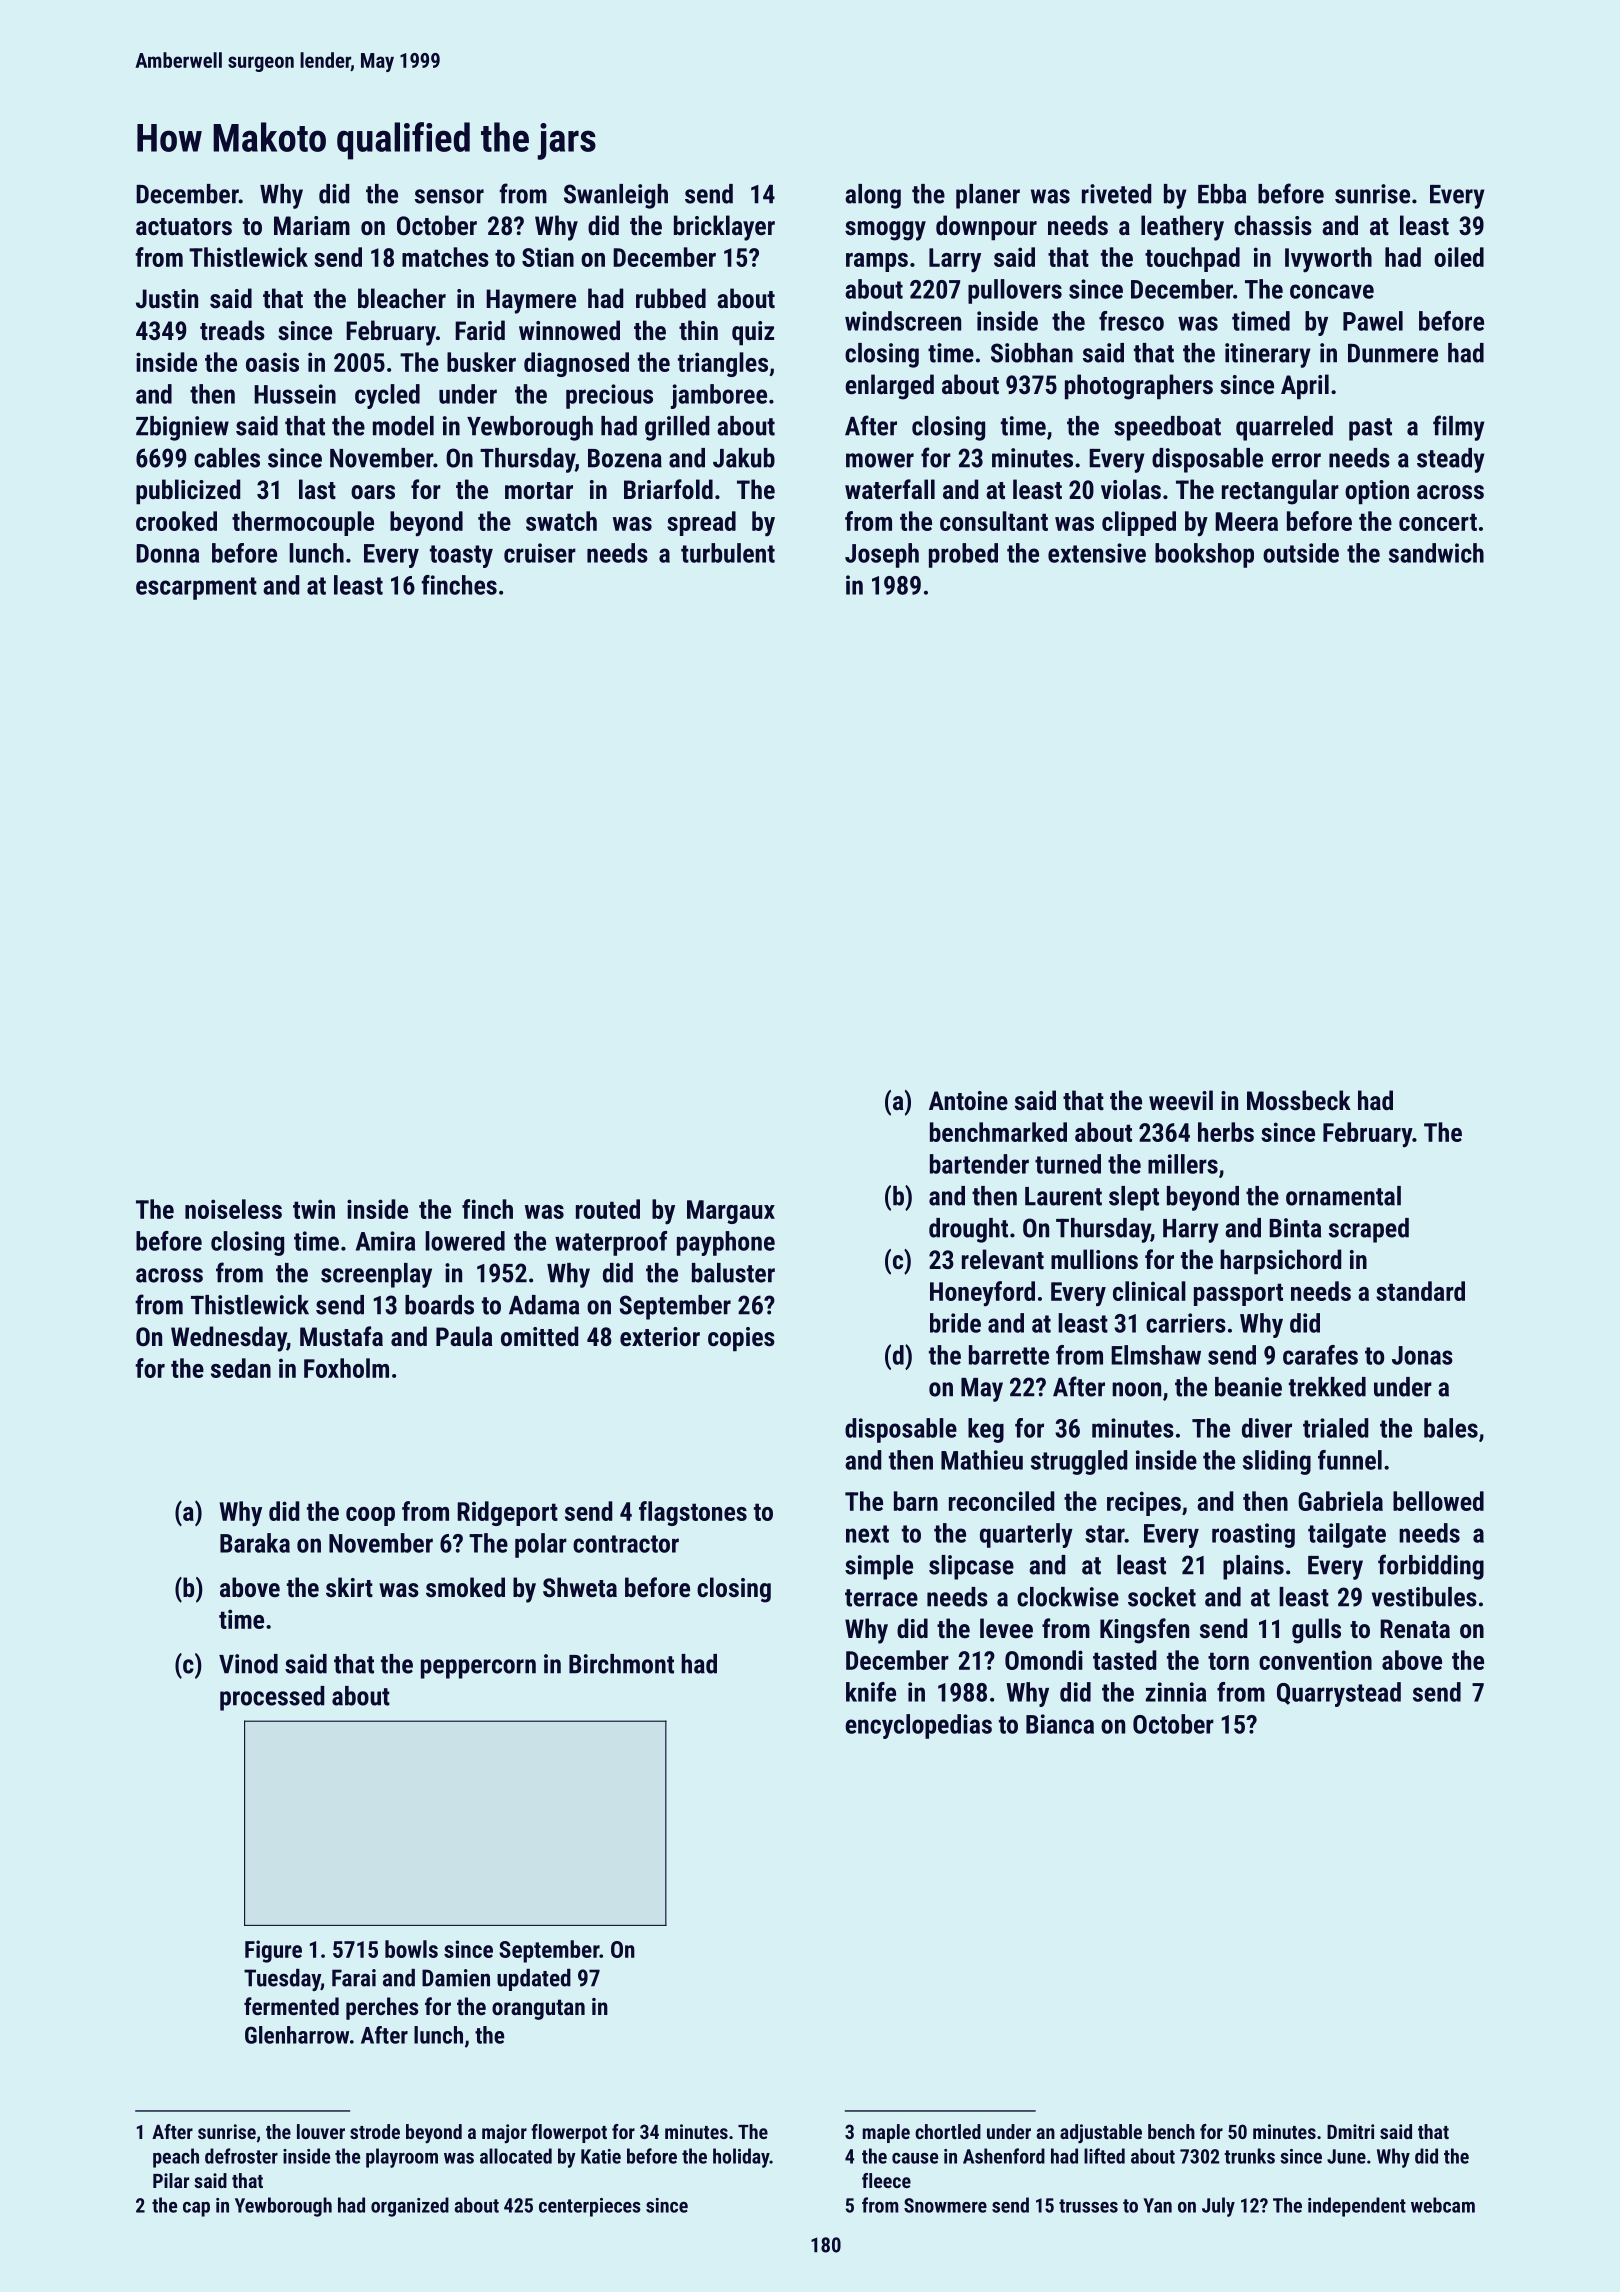  I want to click on Joseph, so click(882, 555).
